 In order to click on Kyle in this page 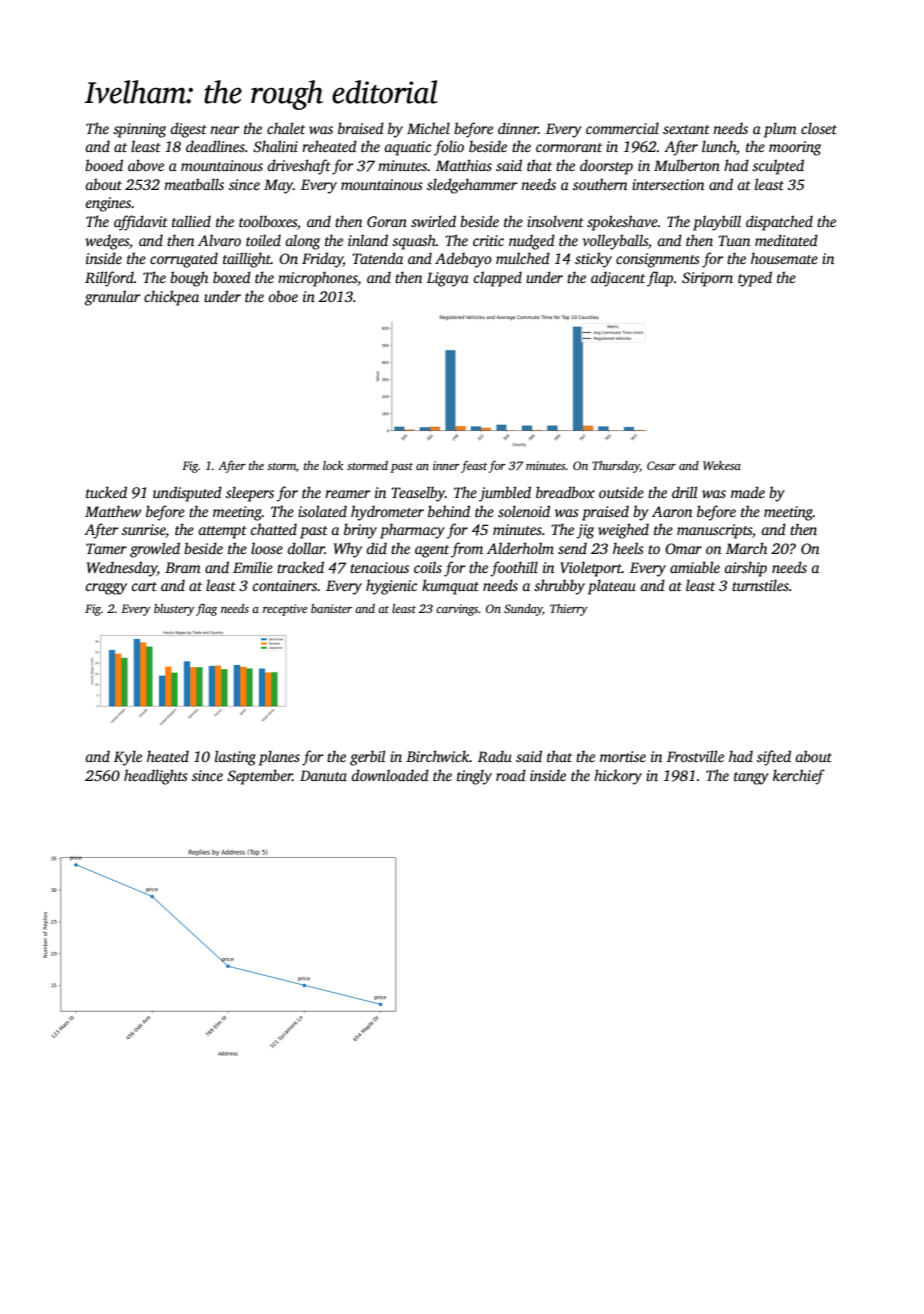, I will do `click(128, 758)`.
